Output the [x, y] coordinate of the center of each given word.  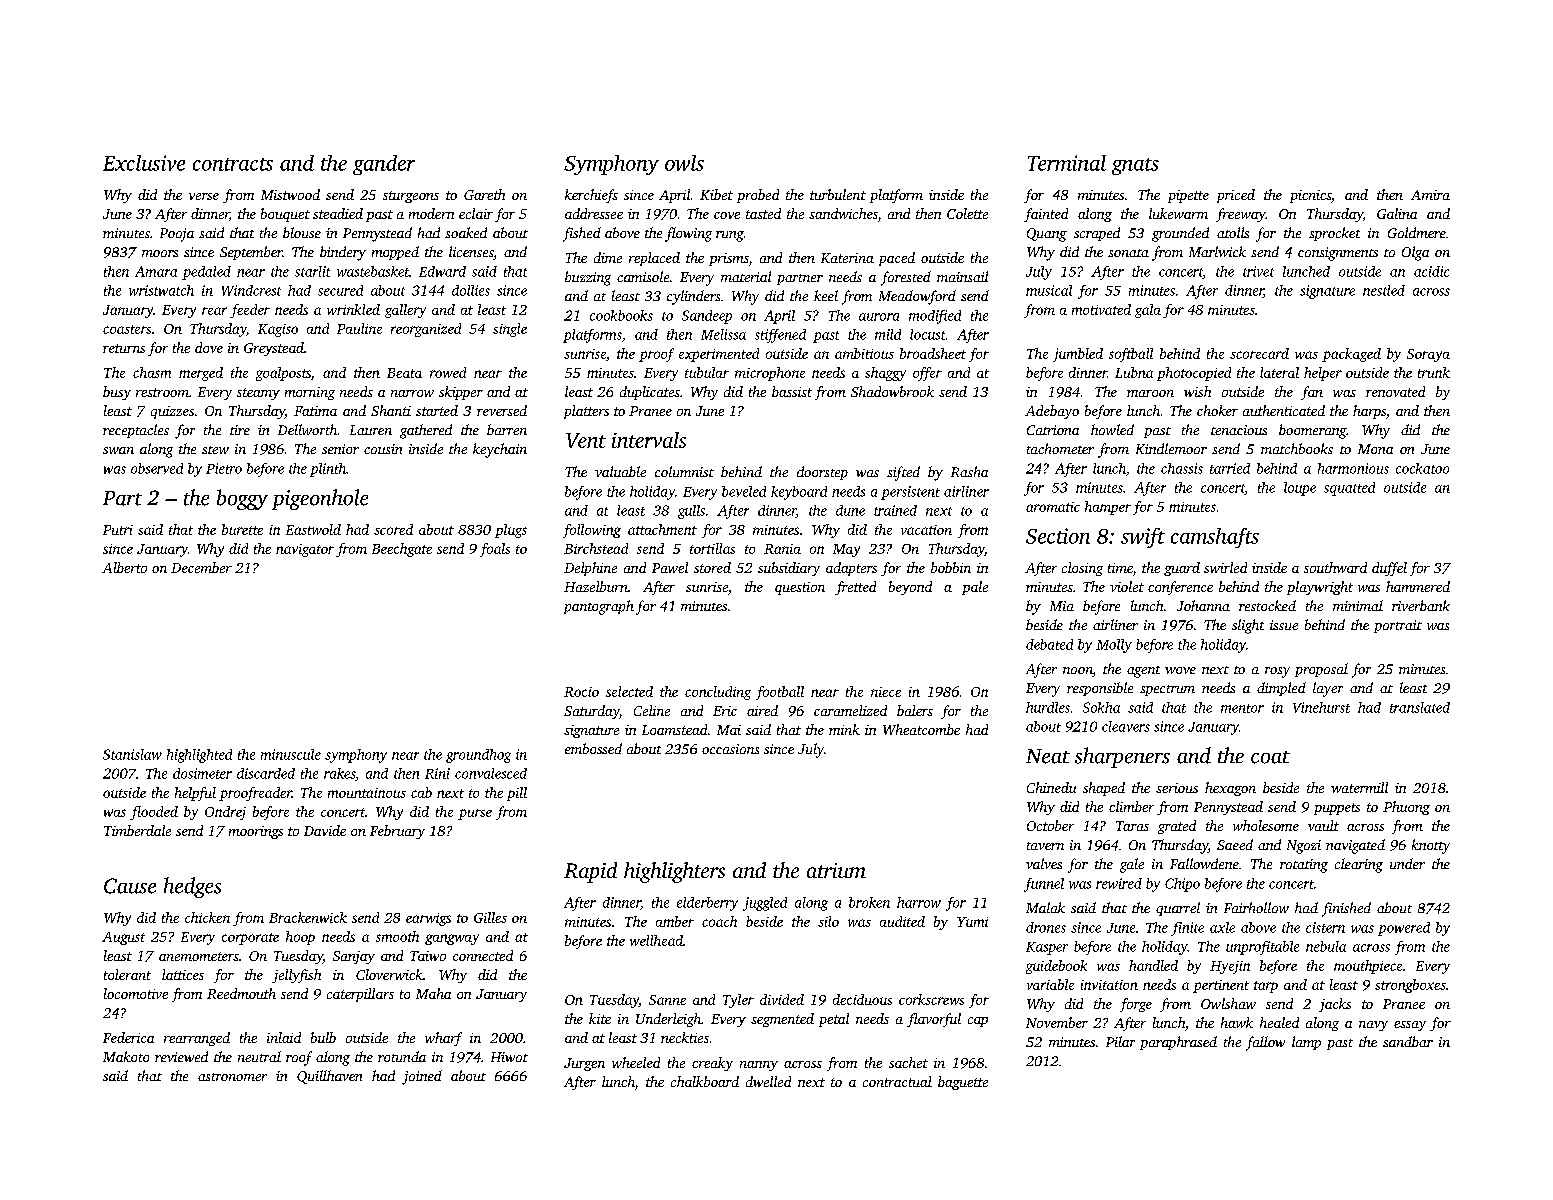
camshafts [1215, 538]
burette [242, 529]
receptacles [136, 431]
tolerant [127, 974]
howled [1112, 429]
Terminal [1067, 163]
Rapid [590, 872]
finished [1346, 909]
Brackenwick [308, 917]
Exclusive [144, 163]
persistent [910, 493]
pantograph [599, 607]
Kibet [716, 194]
